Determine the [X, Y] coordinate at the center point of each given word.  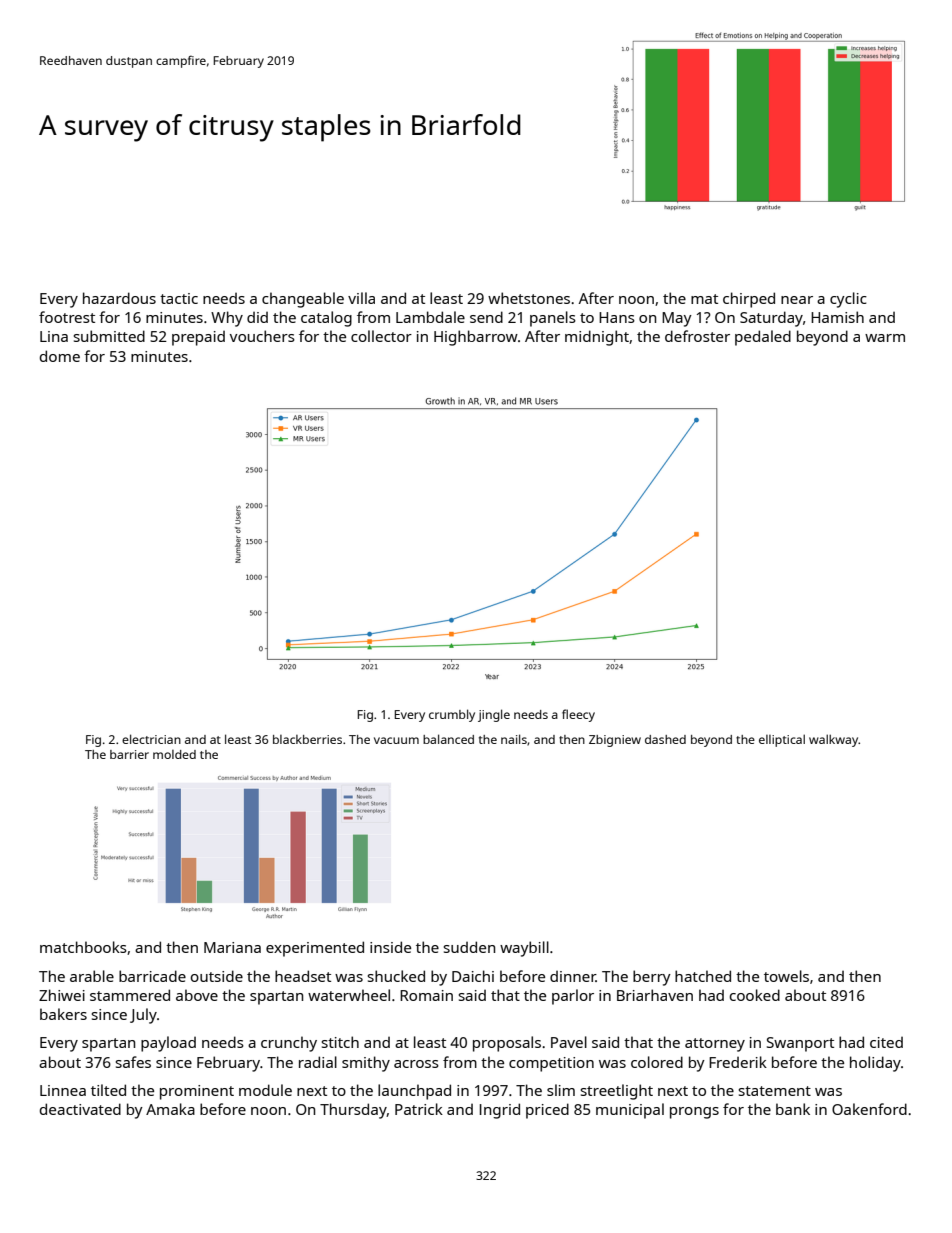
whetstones [529, 298]
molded [174, 754]
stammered [130, 995]
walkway [834, 740]
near [797, 300]
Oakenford [869, 1109]
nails [514, 739]
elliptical [782, 740]
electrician [151, 739]
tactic [179, 298]
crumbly [452, 715]
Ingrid [500, 1111]
